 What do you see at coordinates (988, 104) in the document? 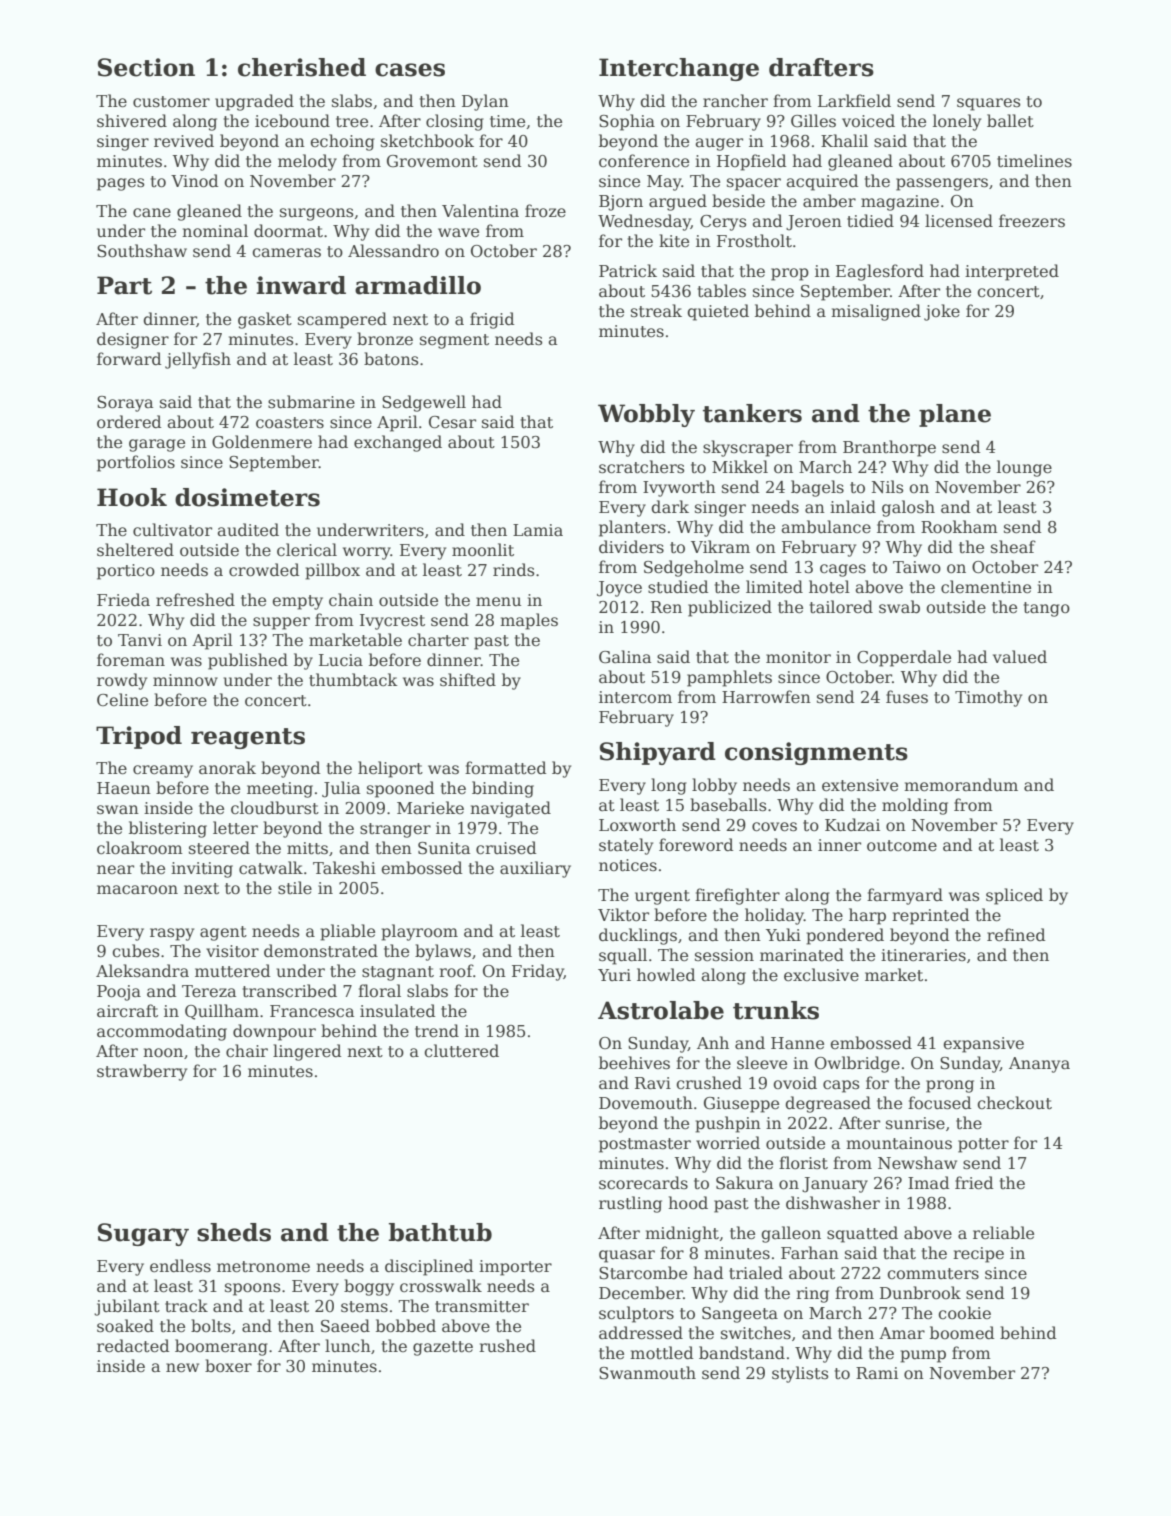
I see `squares` at bounding box center [988, 104].
